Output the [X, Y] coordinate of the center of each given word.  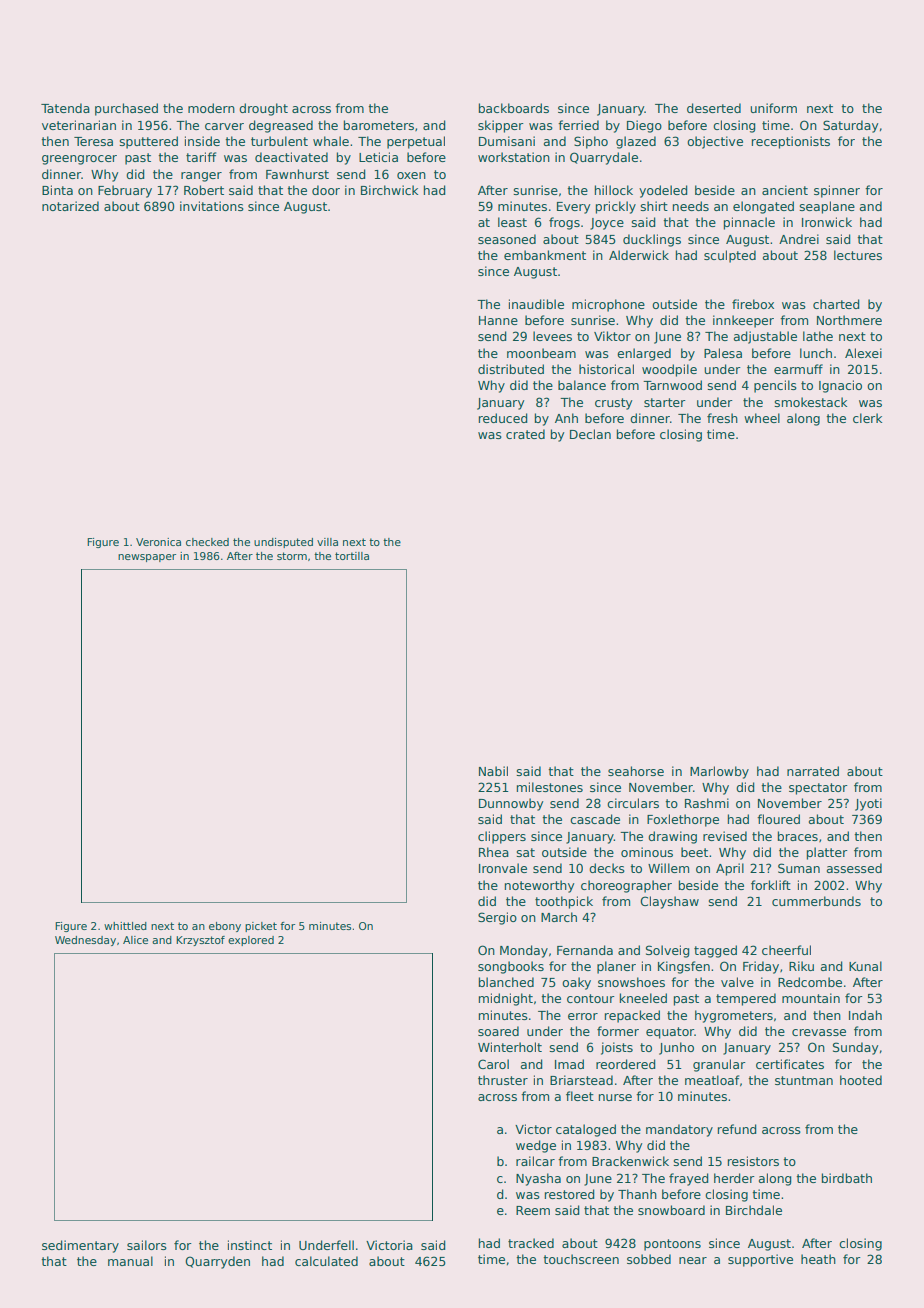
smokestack [811, 402]
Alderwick [639, 255]
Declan [590, 434]
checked [207, 542]
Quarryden [218, 1262]
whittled [125, 926]
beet [694, 852]
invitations [212, 206]
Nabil [493, 771]
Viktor [612, 336]
